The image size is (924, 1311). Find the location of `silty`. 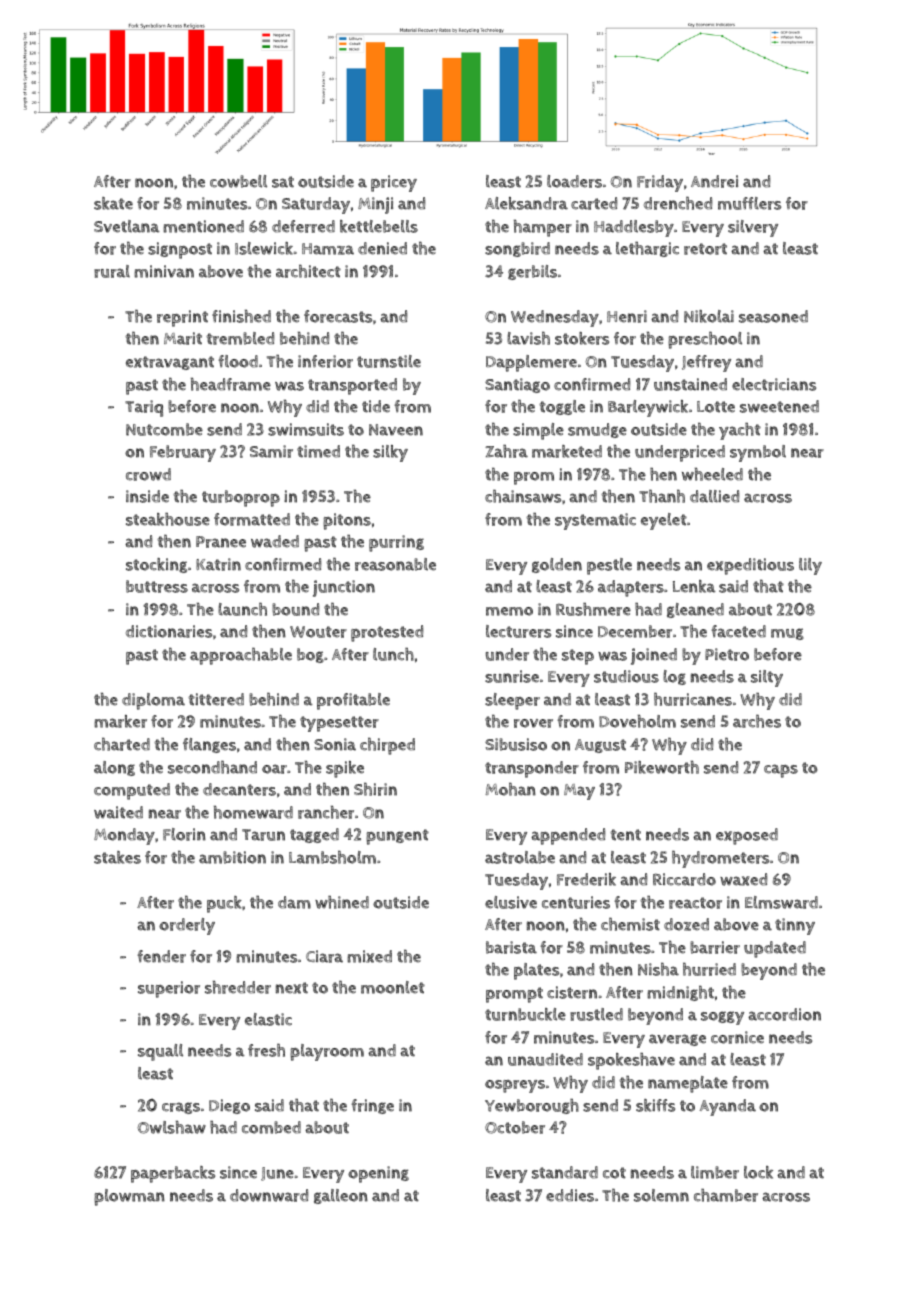

silty is located at coordinates (767, 678).
